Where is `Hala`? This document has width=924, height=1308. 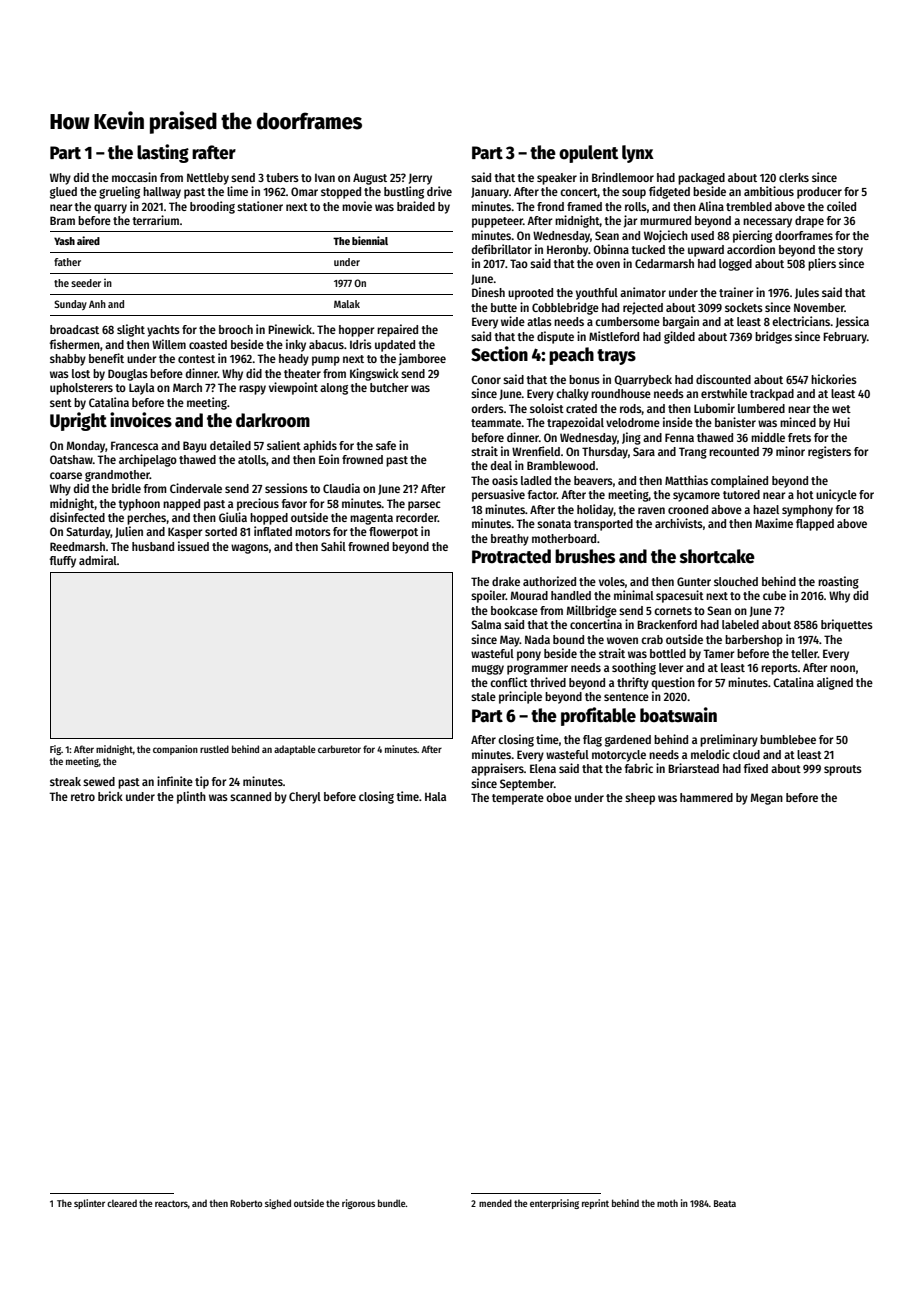
Hala is located at coordinates (435, 796).
